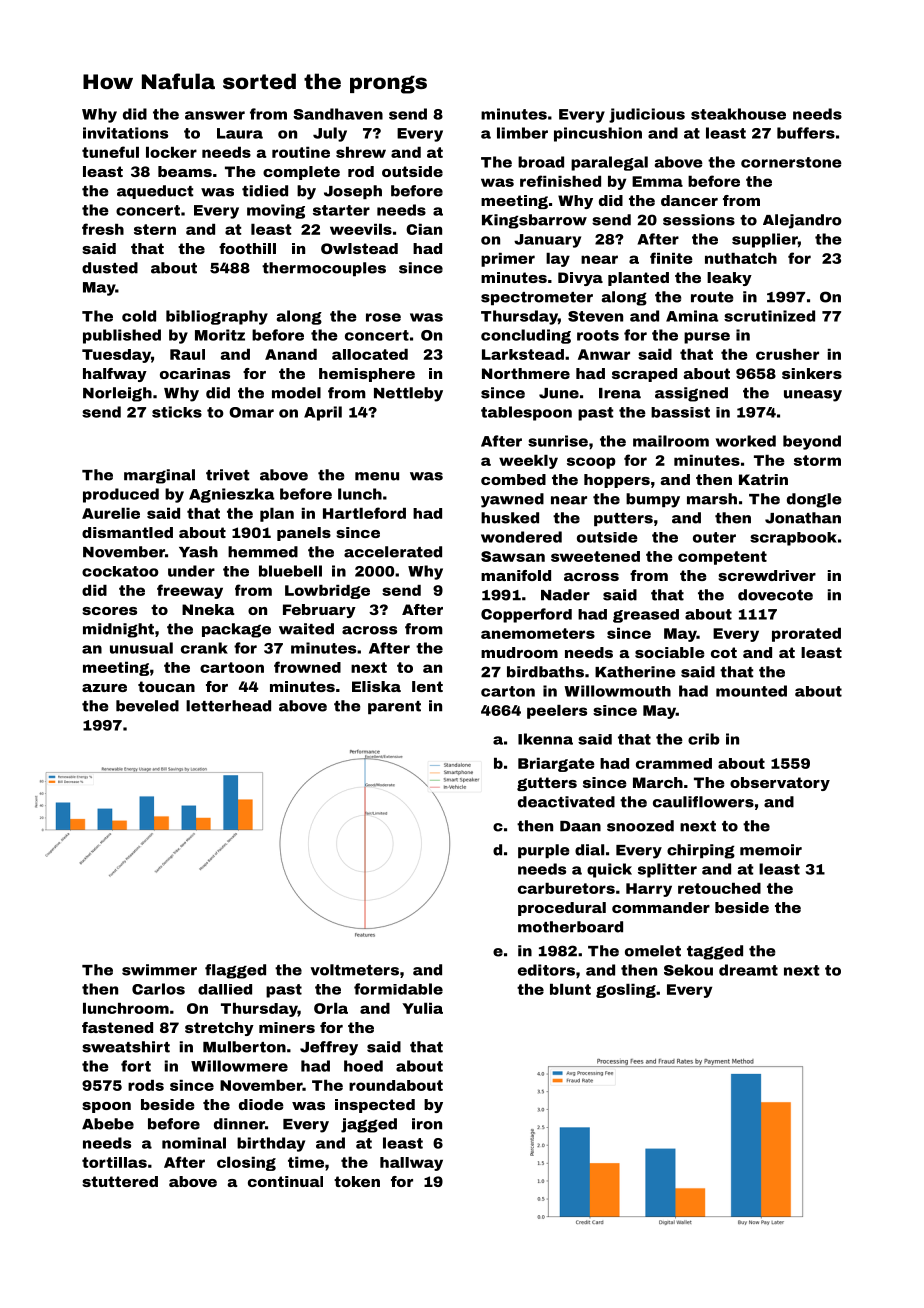 The width and height of the document is (924, 1308). Describe the element at coordinates (110, 152) in the document. I see `tuneful` at that location.
